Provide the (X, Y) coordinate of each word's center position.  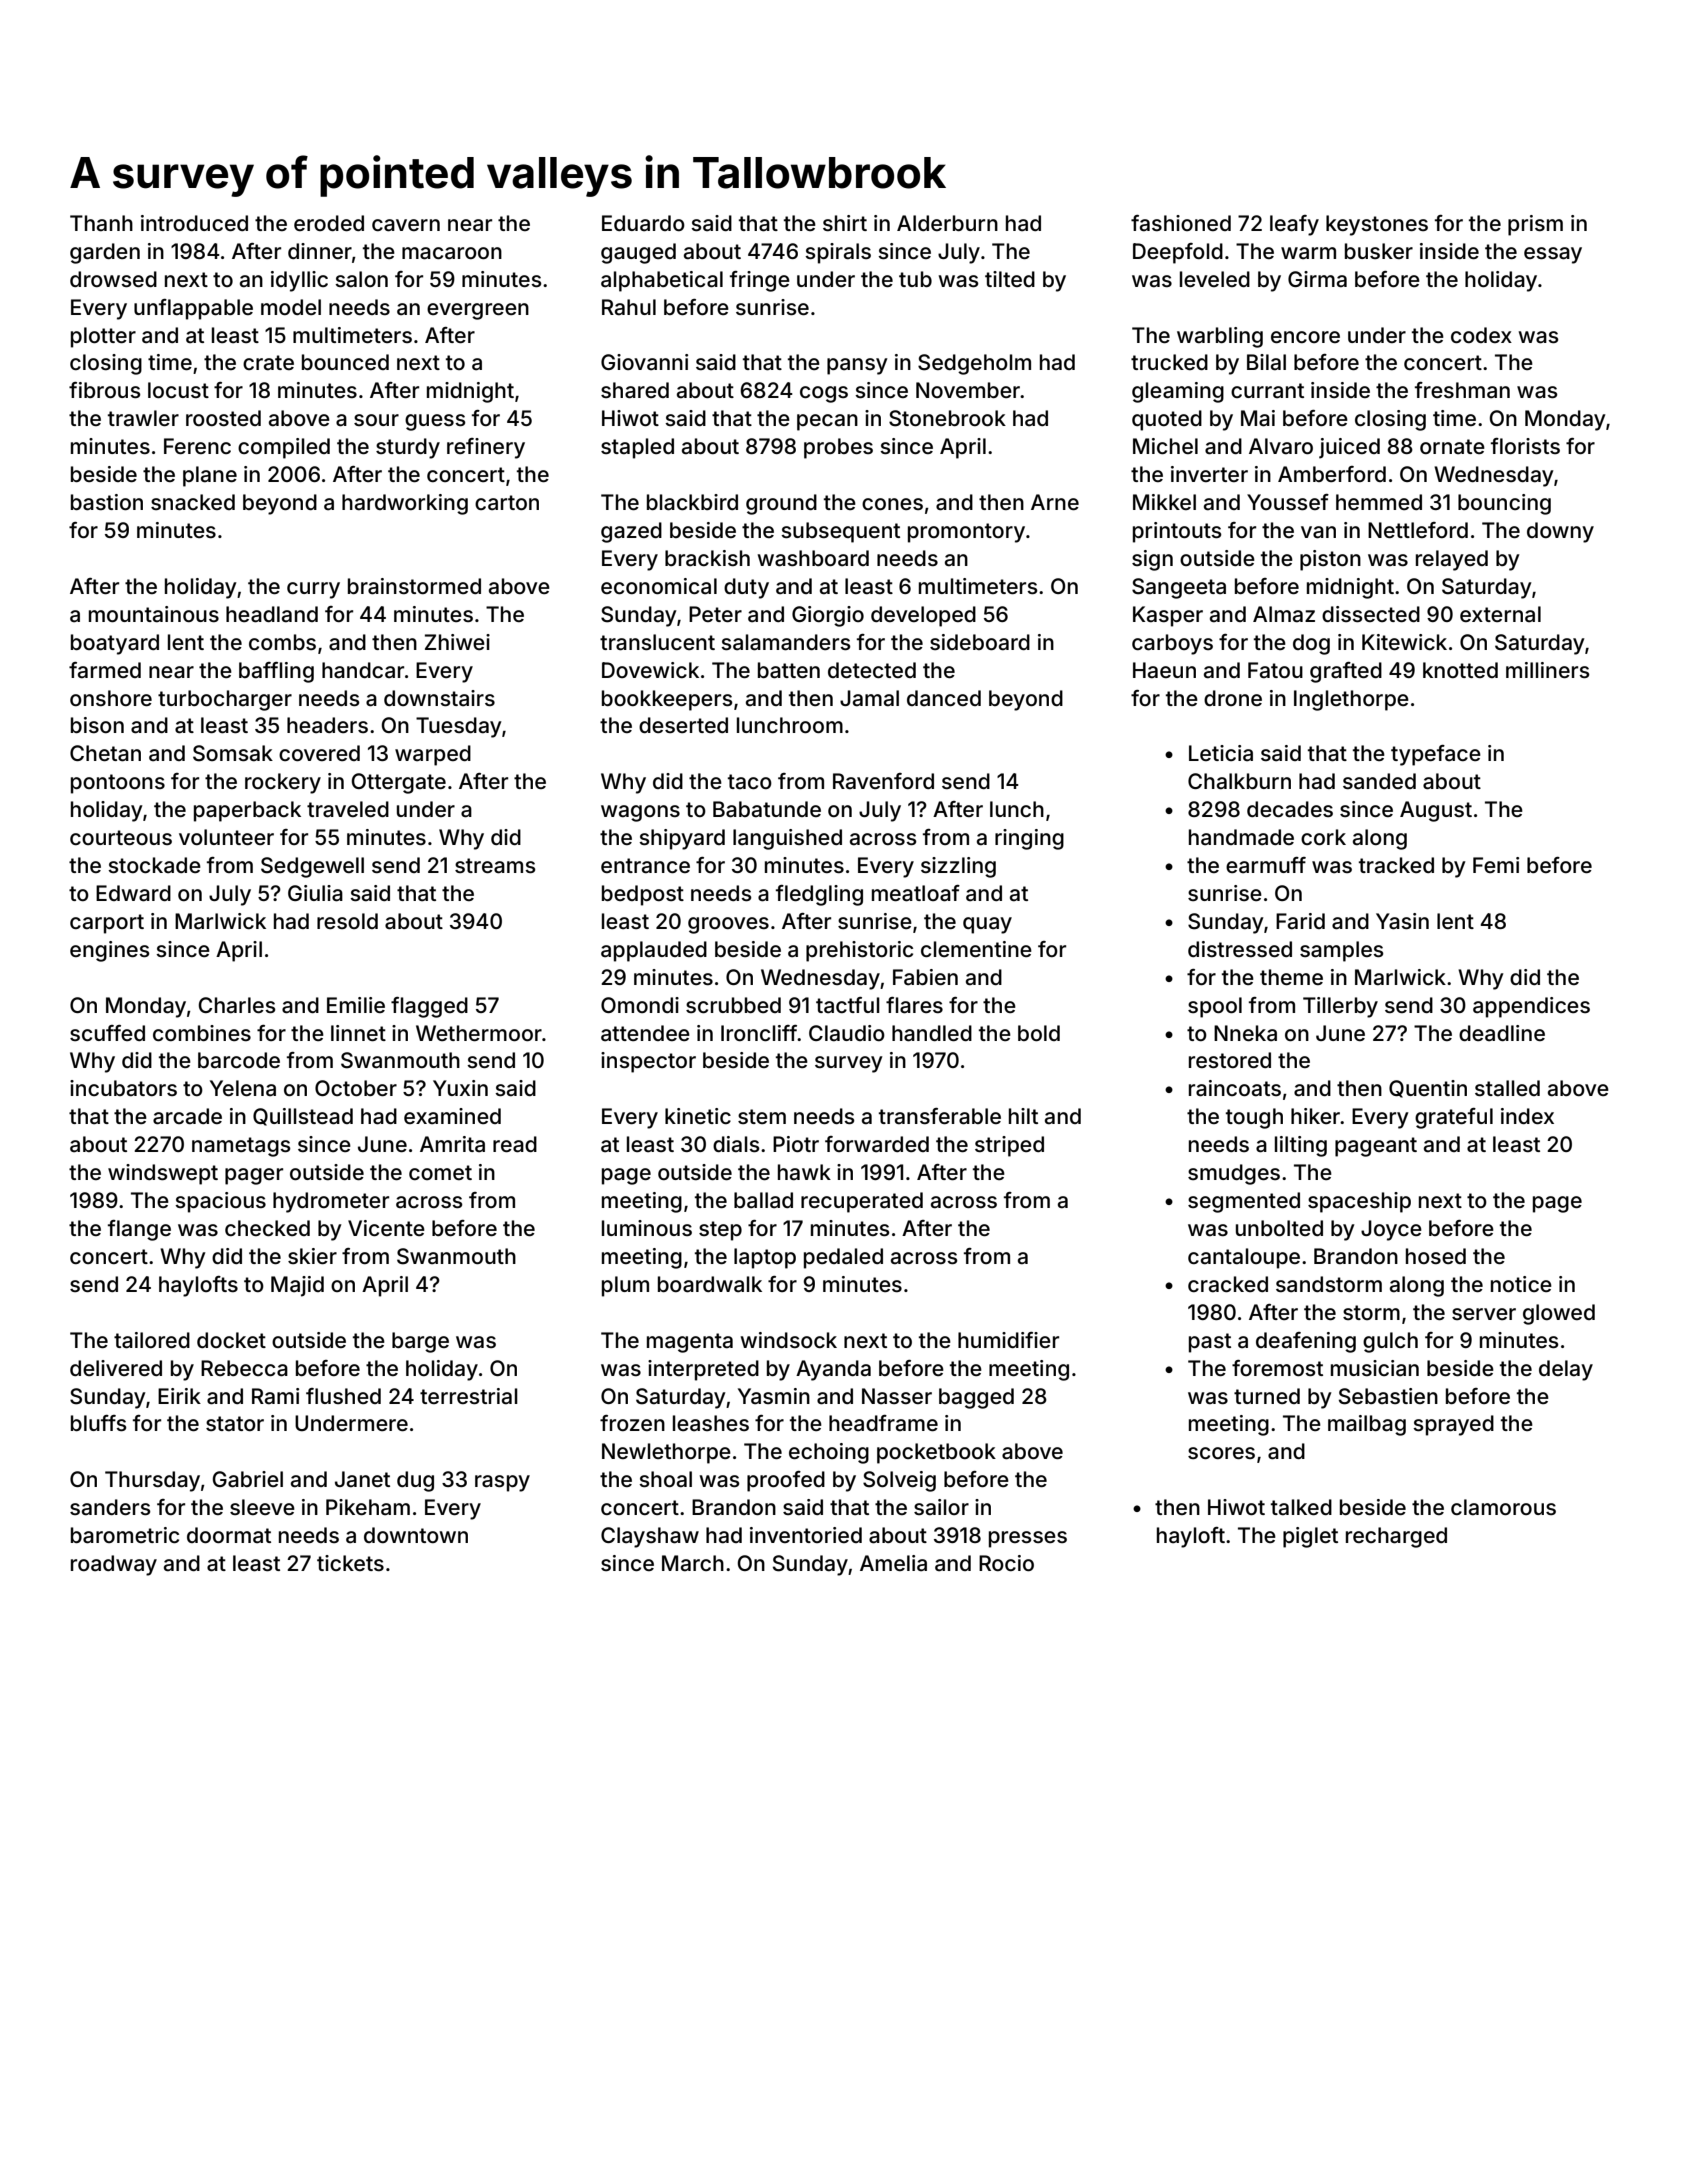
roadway (114, 1565)
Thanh (101, 223)
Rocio (1006, 1563)
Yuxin (460, 1088)
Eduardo (643, 223)
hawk (804, 1172)
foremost (1277, 1368)
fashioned (1181, 223)
